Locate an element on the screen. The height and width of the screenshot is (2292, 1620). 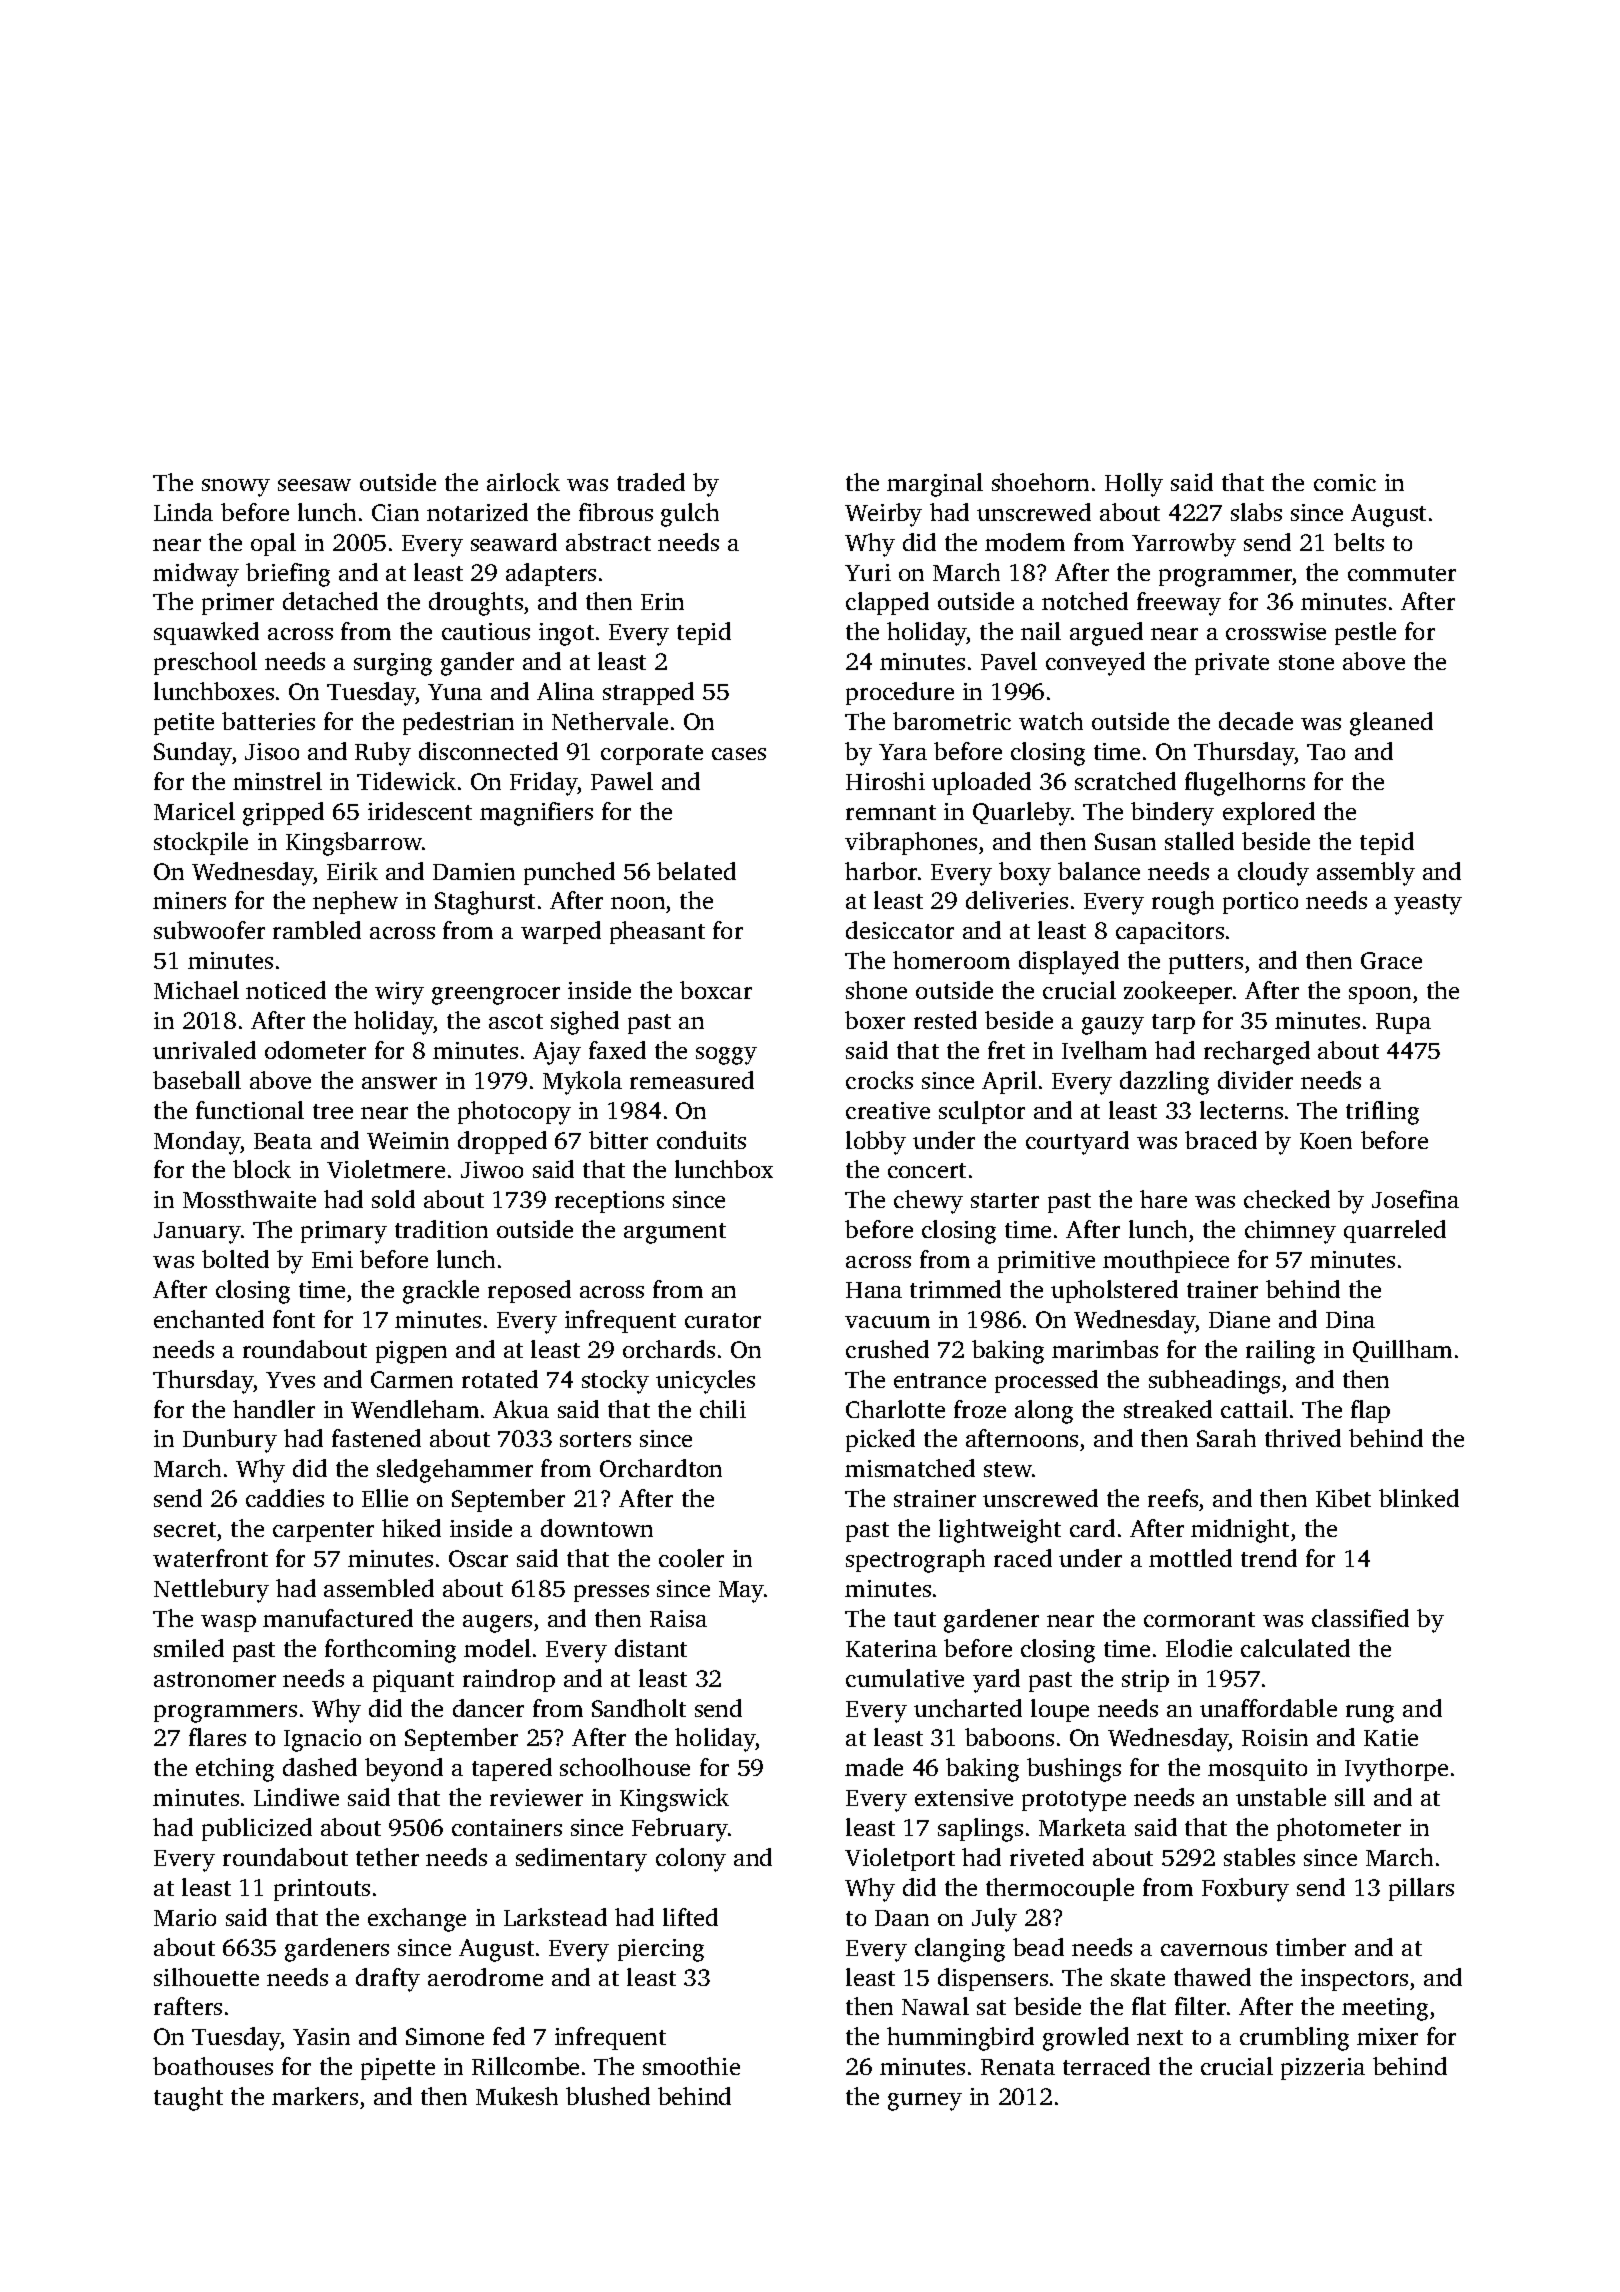
Yves is located at coordinates (290, 1380).
